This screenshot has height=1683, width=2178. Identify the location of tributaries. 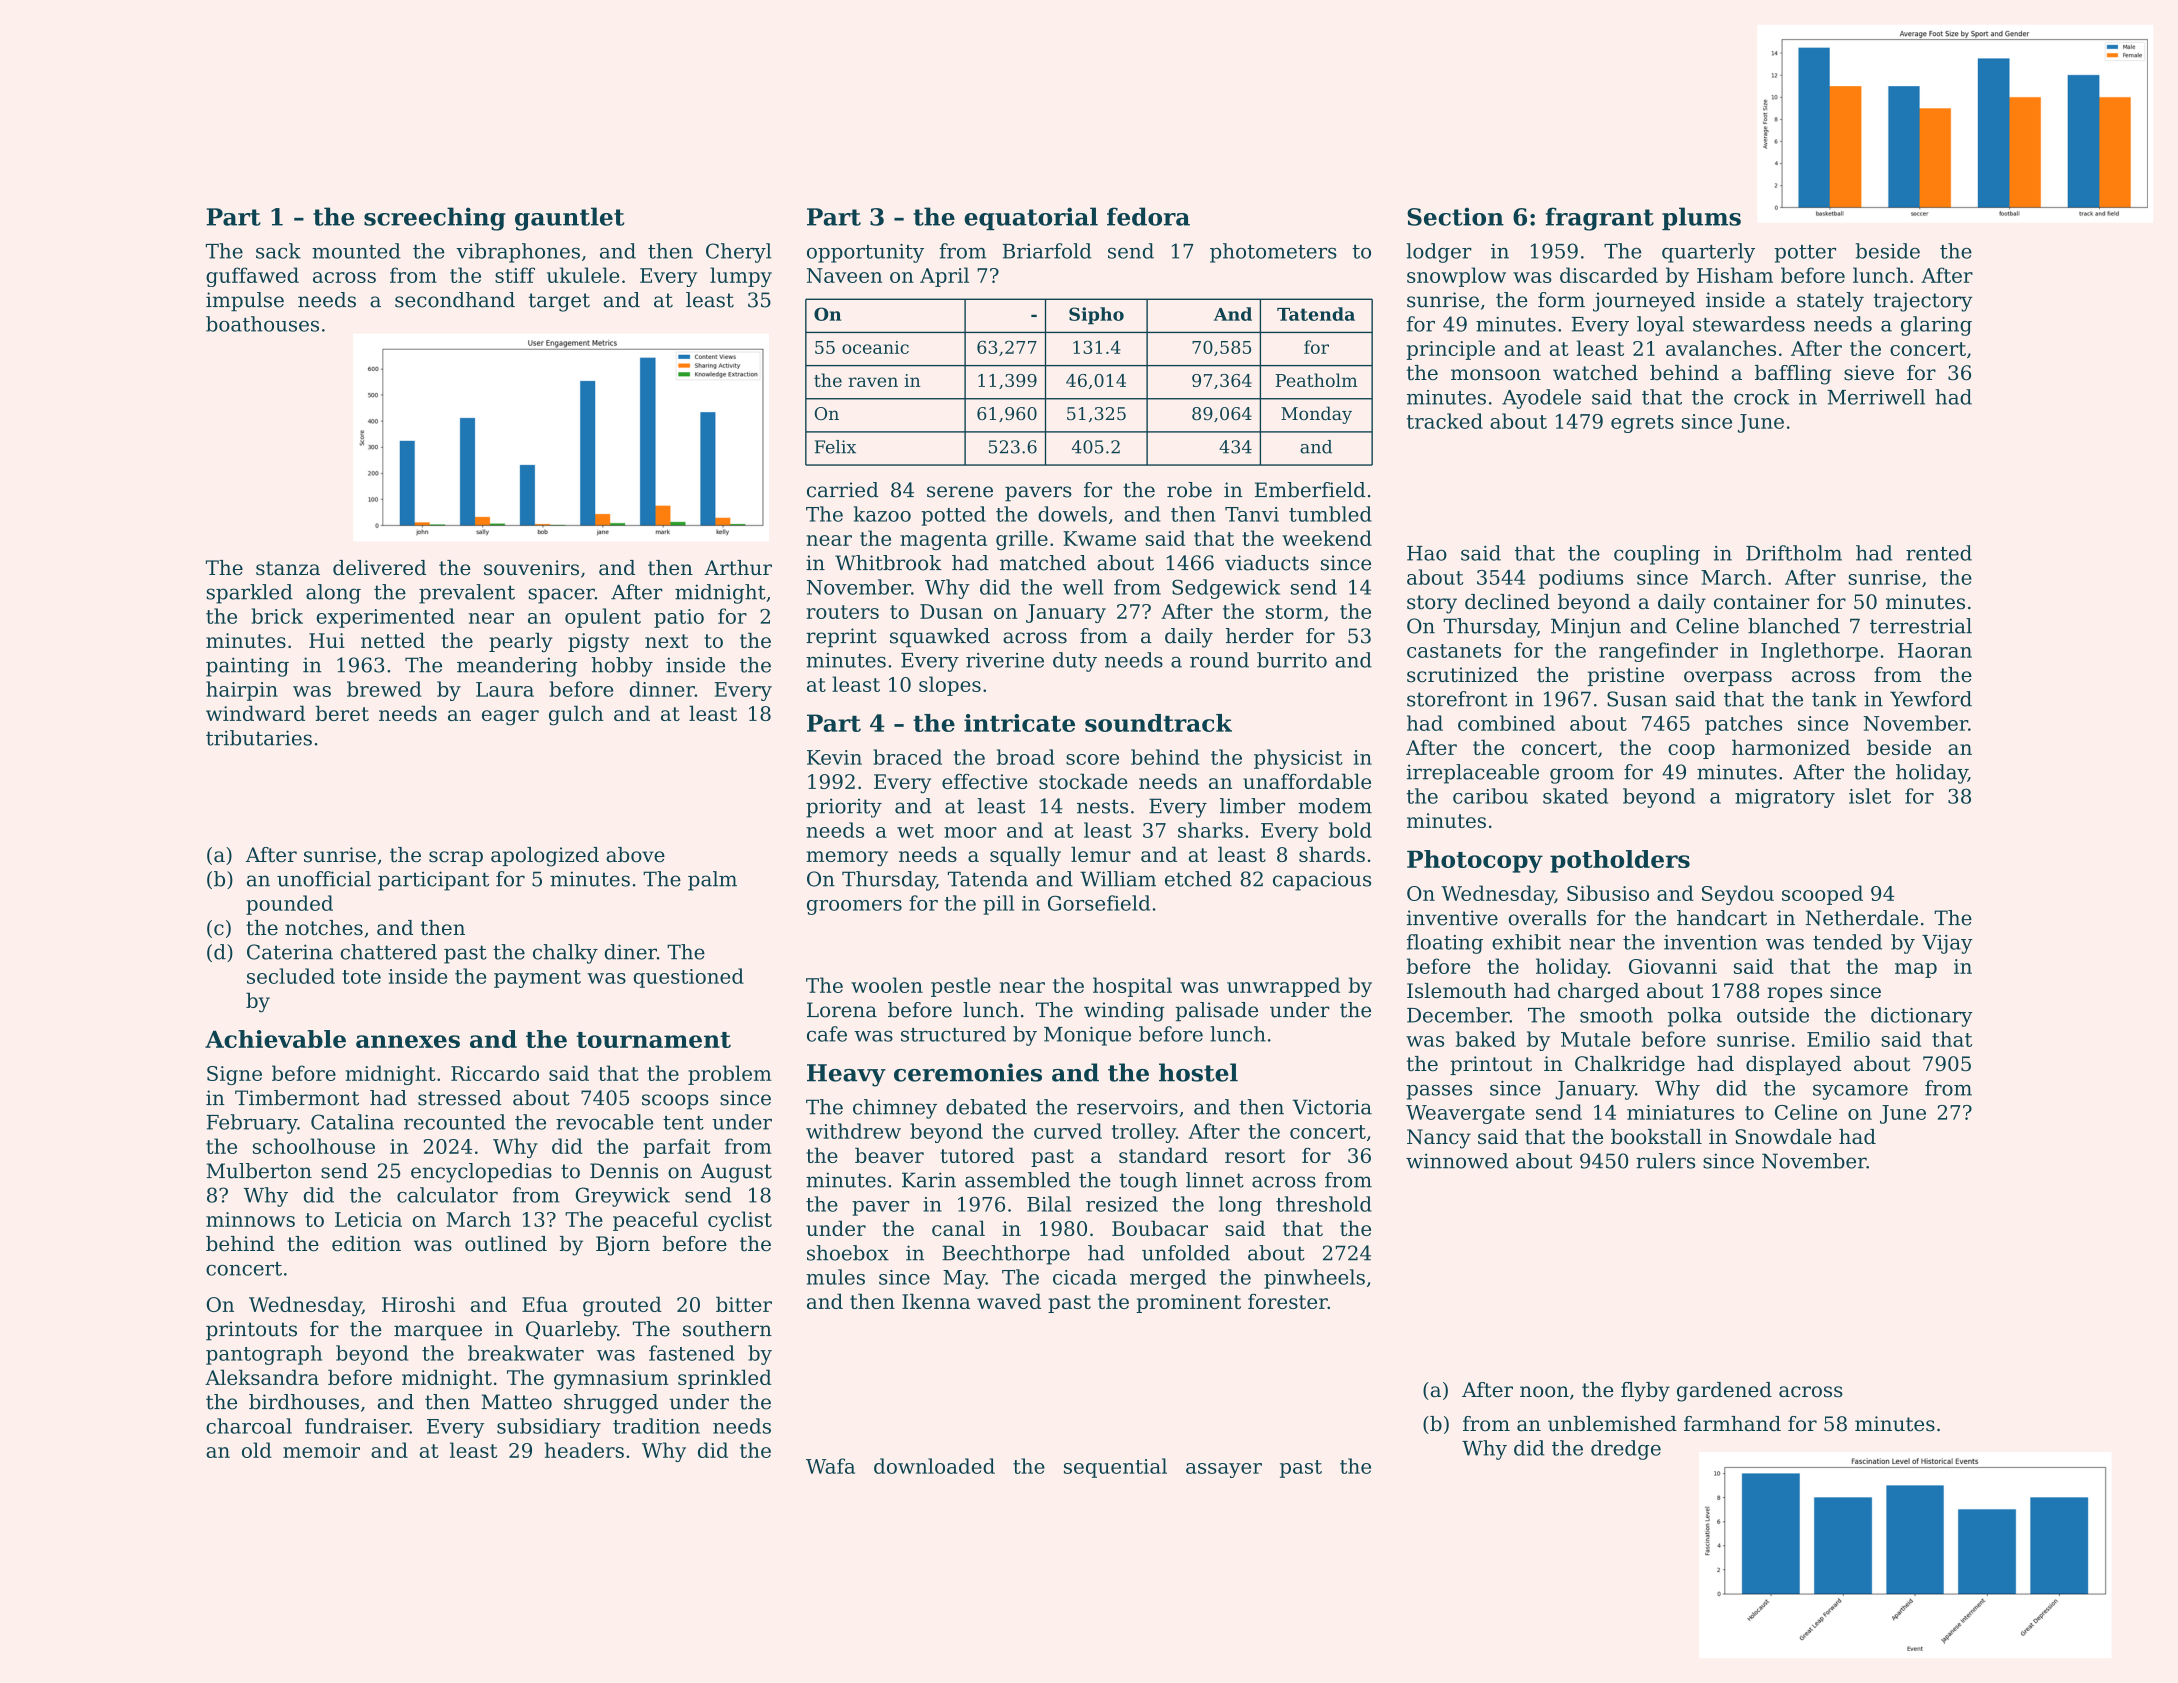
(259, 738).
